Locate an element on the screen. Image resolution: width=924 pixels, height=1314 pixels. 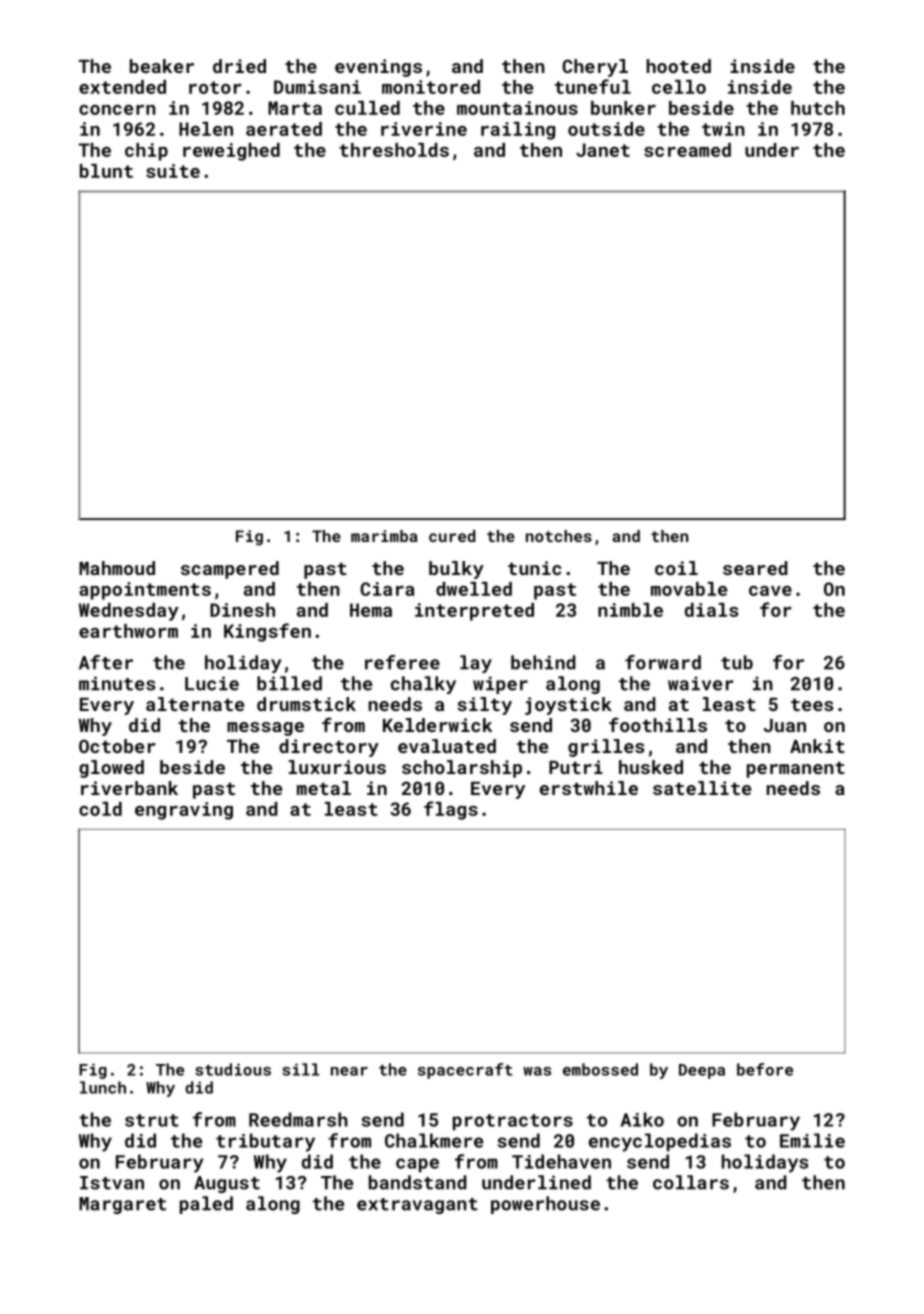
Tidehaven is located at coordinates (561, 1161).
